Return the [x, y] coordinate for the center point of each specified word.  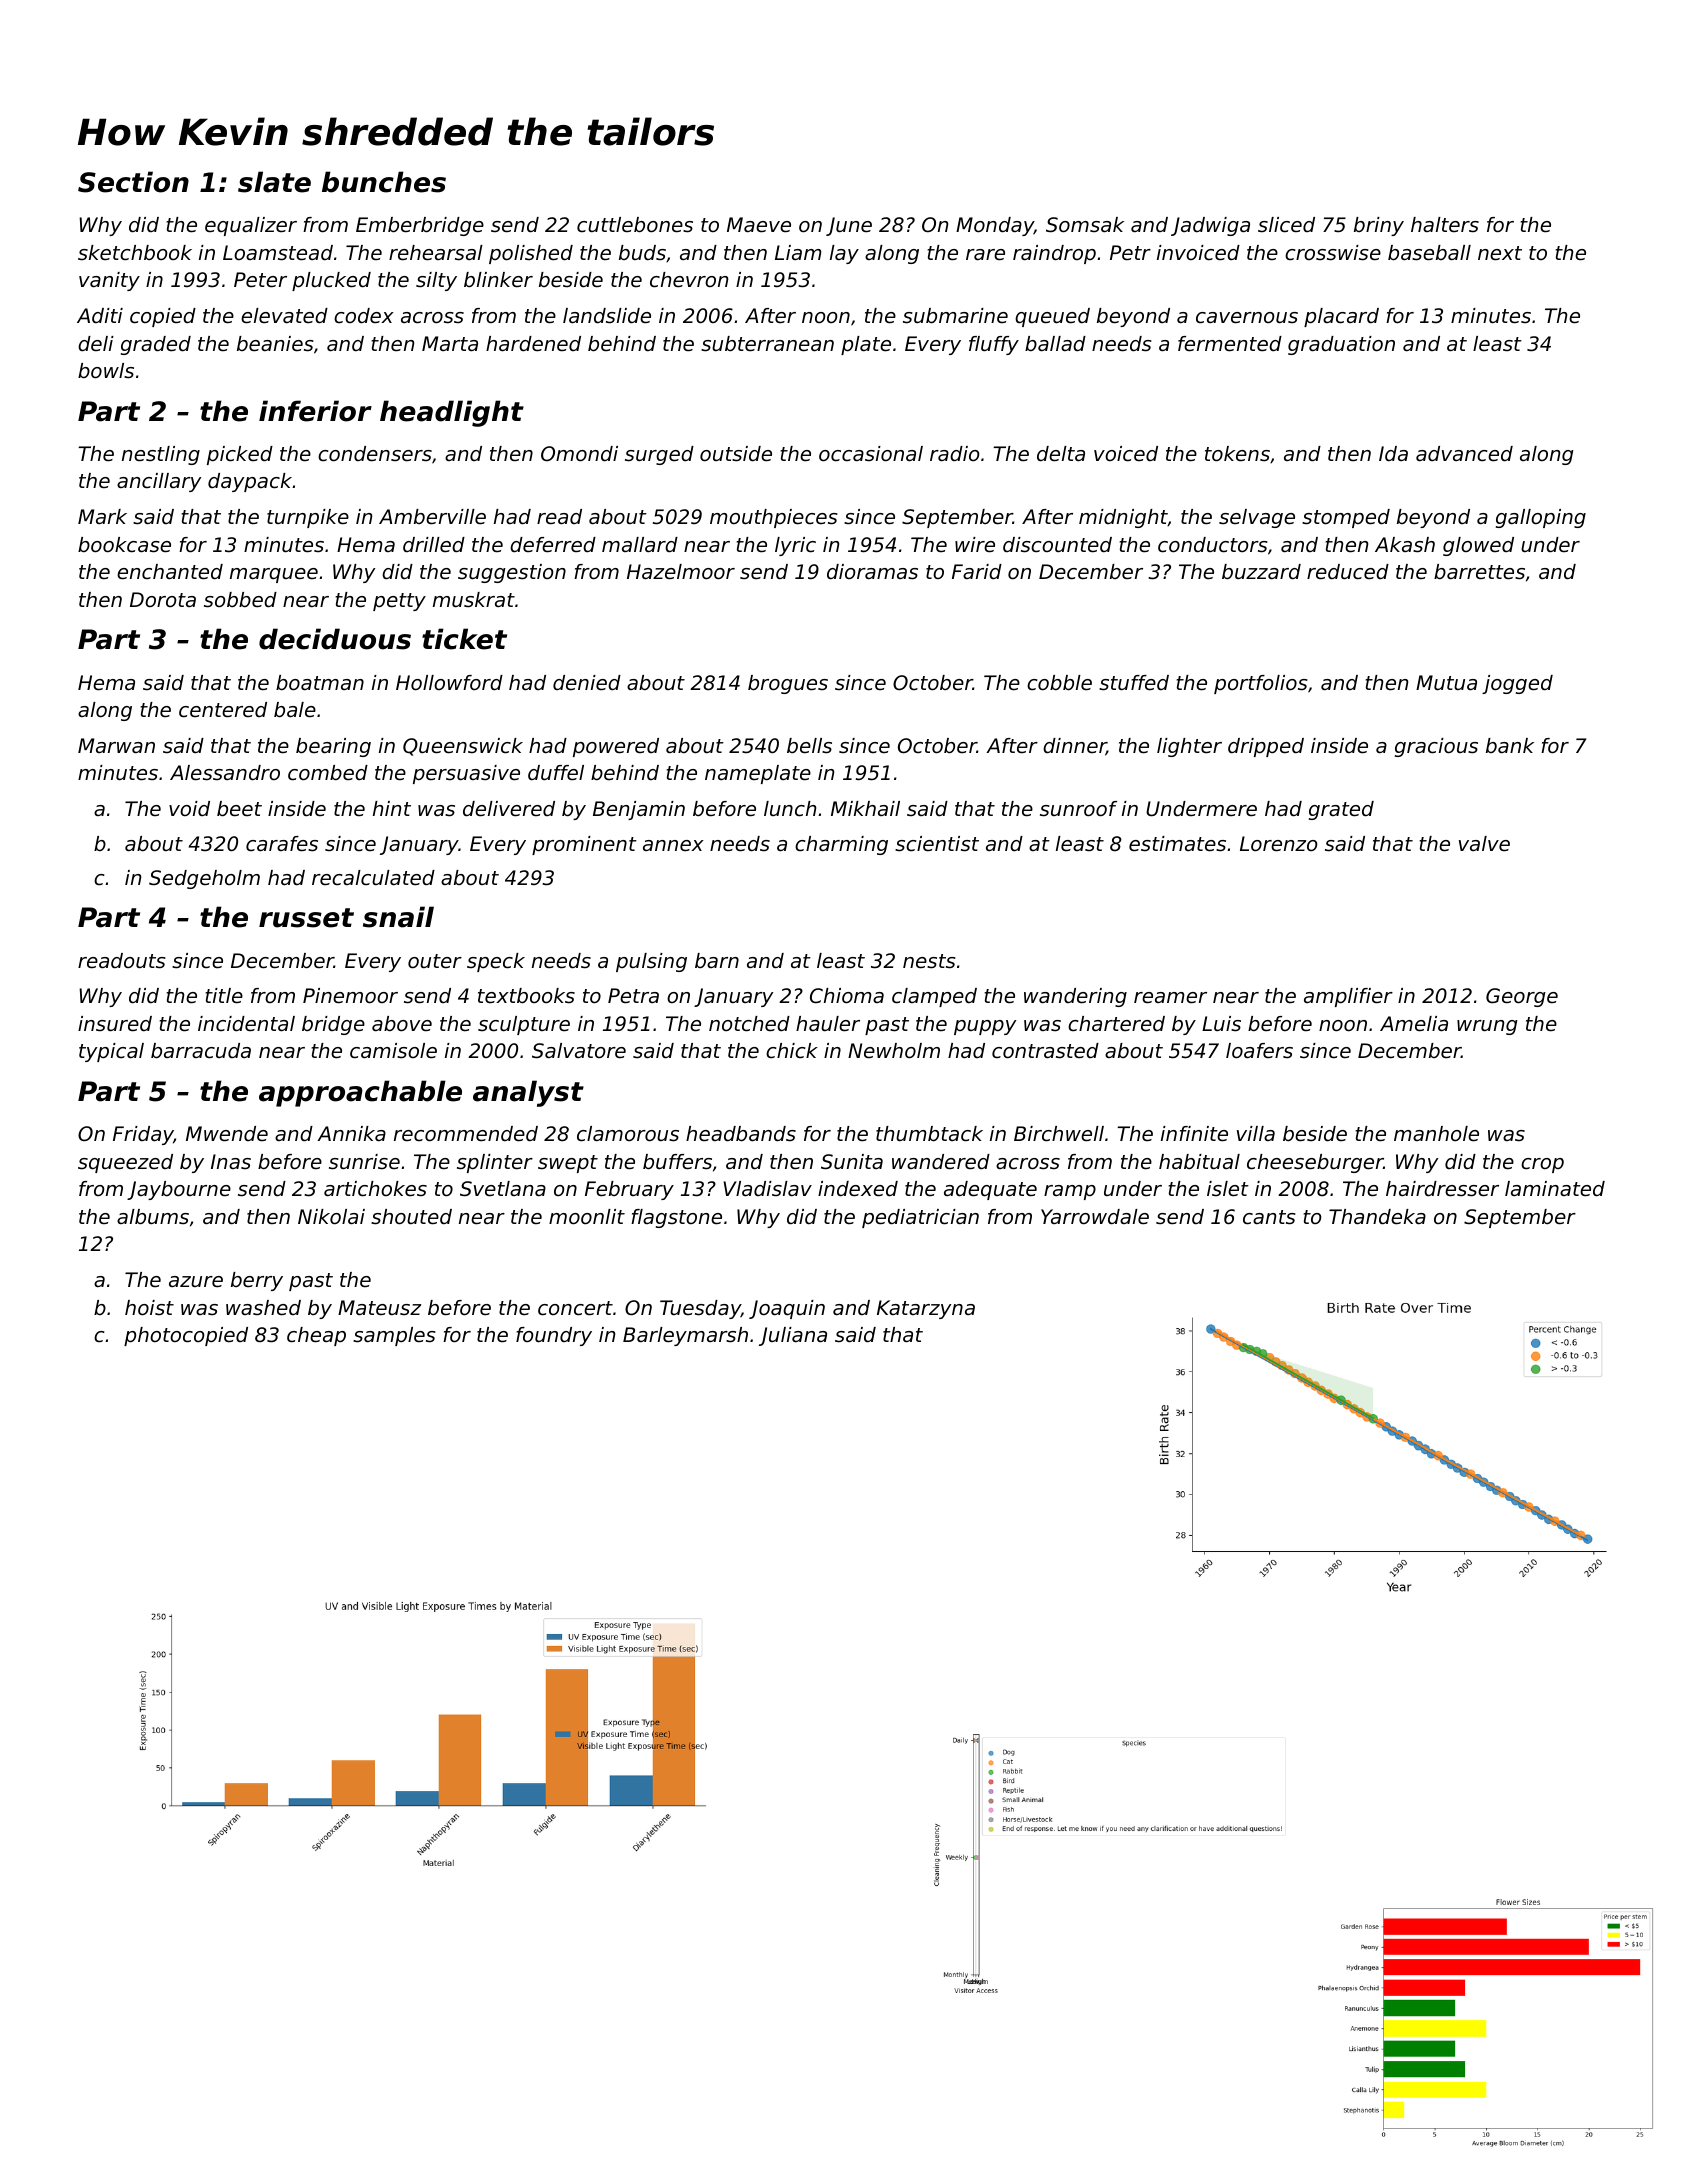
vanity [109, 281]
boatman [320, 683]
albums [153, 1217]
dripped [1266, 747]
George [1522, 997]
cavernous [1247, 318]
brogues [788, 684]
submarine [955, 316]
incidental [246, 1024]
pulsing [651, 962]
